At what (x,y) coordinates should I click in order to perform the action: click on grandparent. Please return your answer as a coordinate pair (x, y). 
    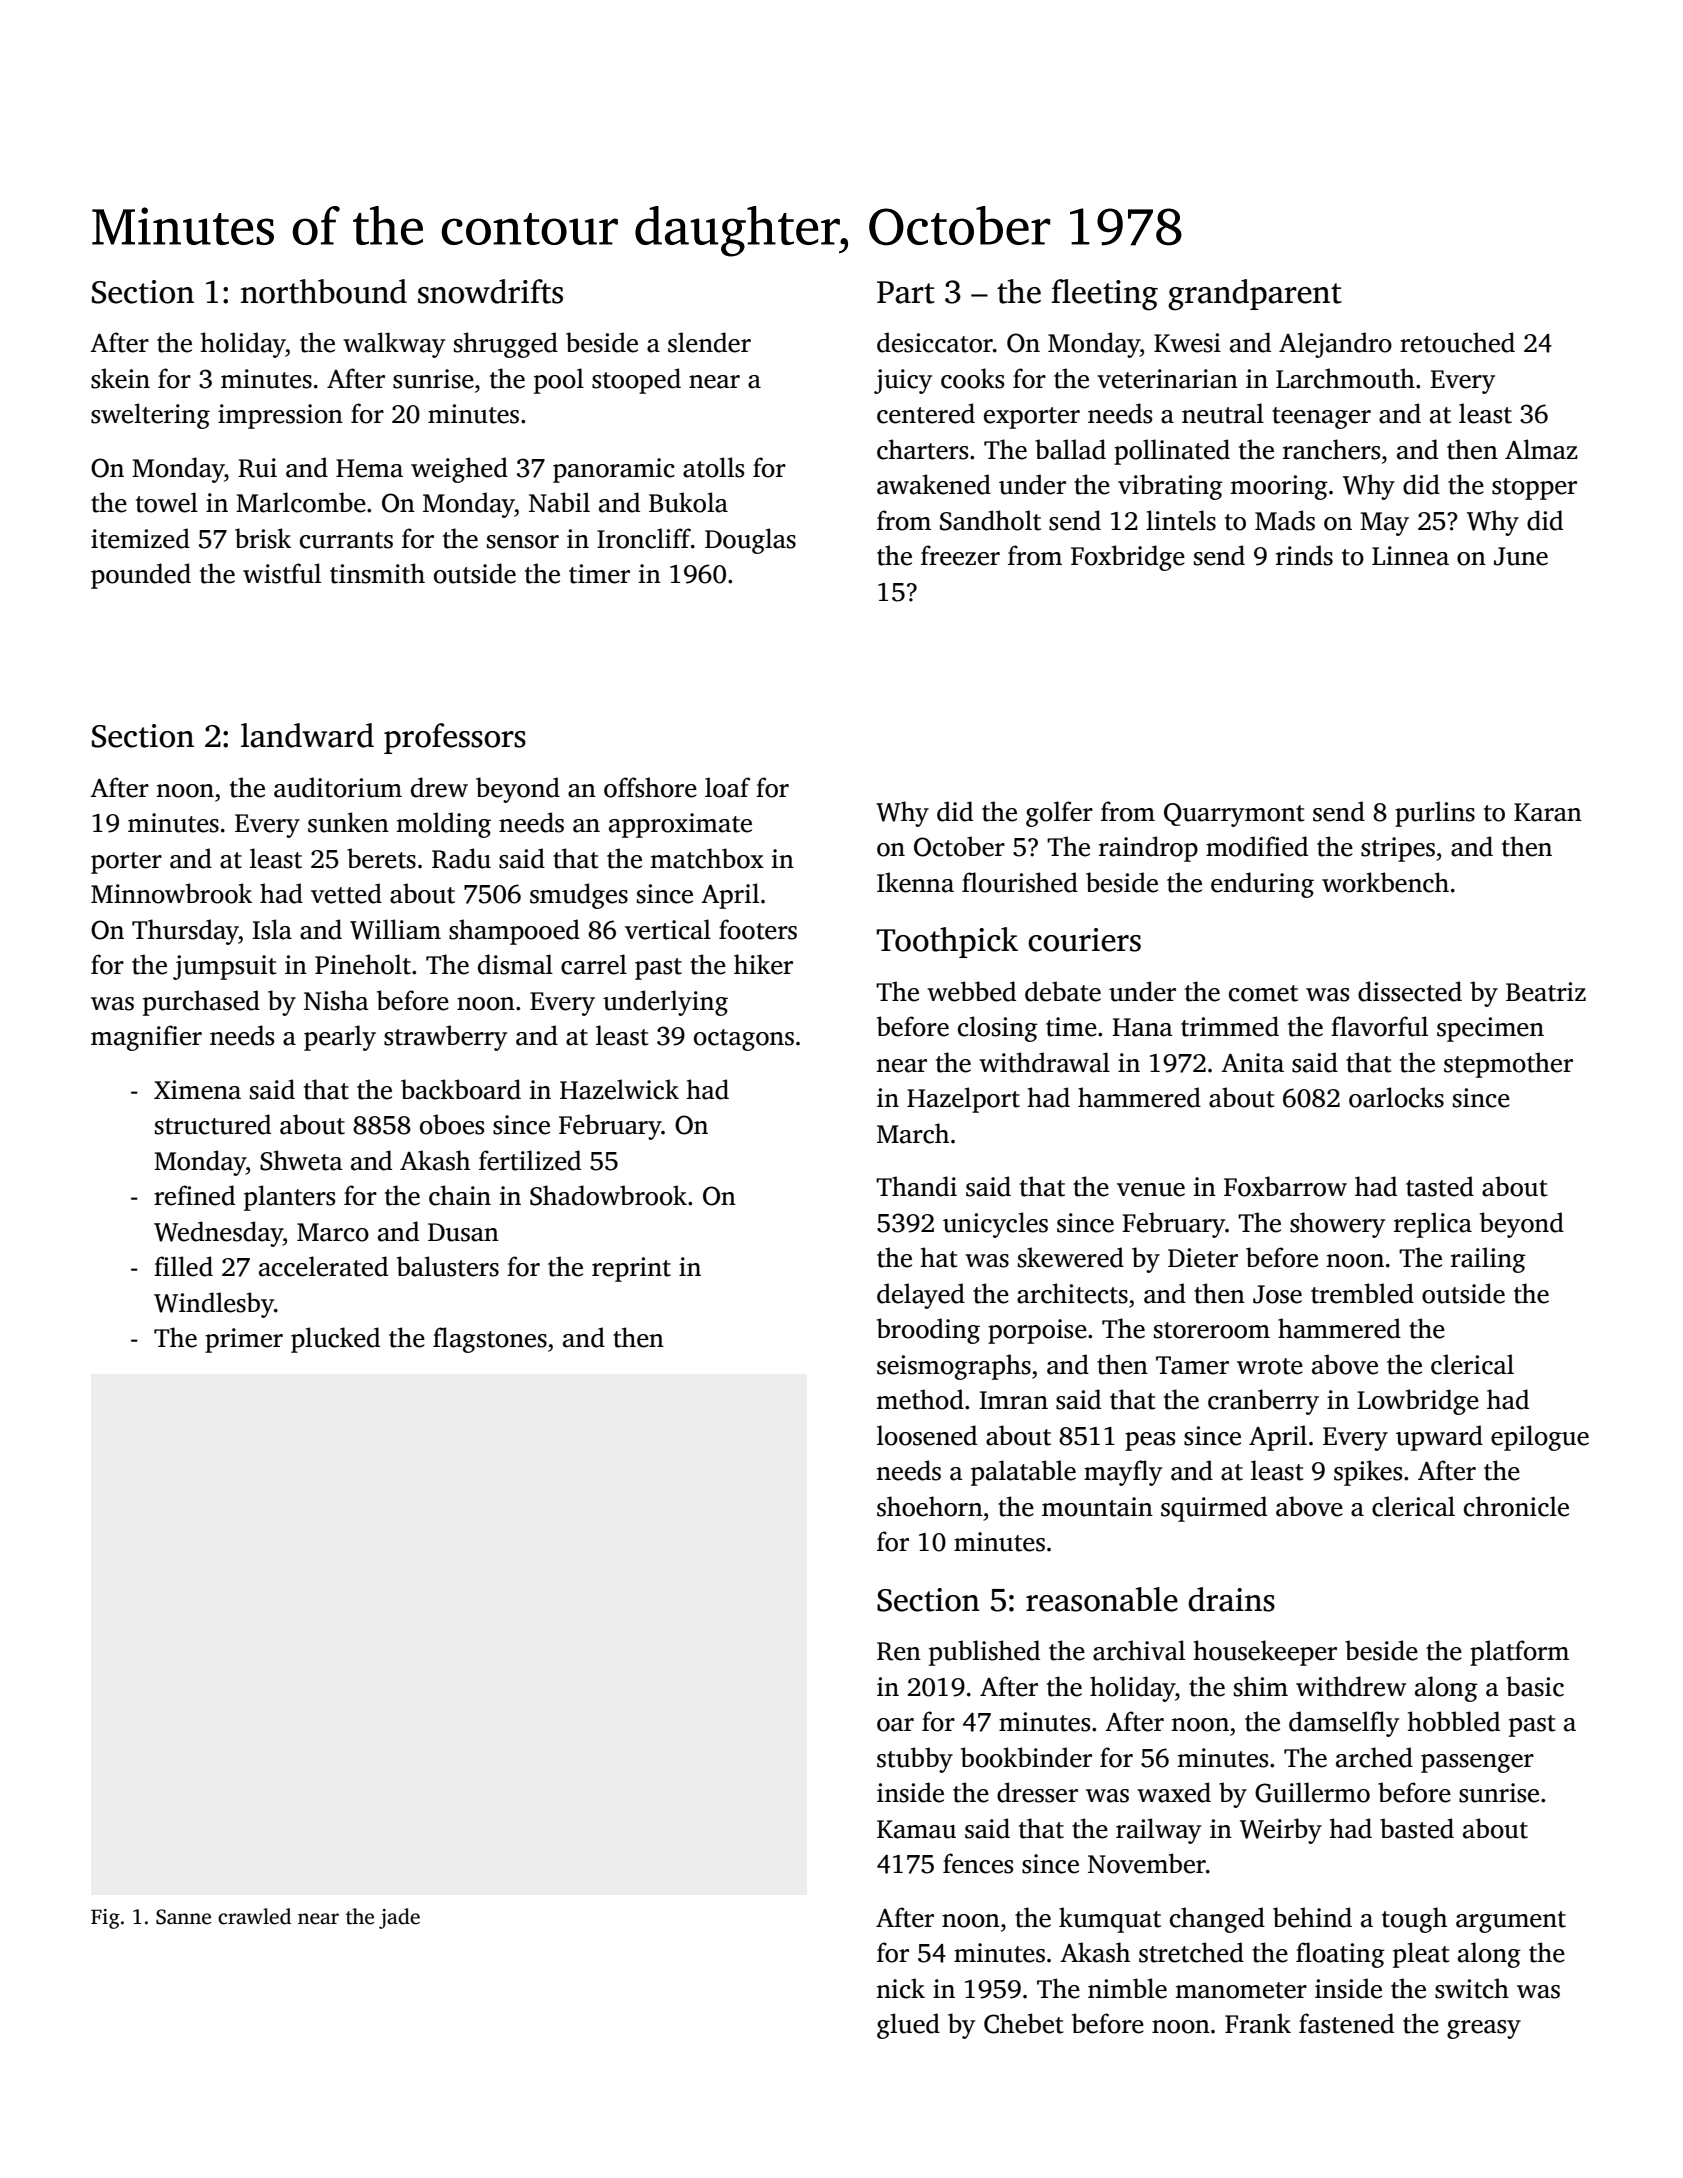
    Looking at the image, I should click on (1255, 295).
